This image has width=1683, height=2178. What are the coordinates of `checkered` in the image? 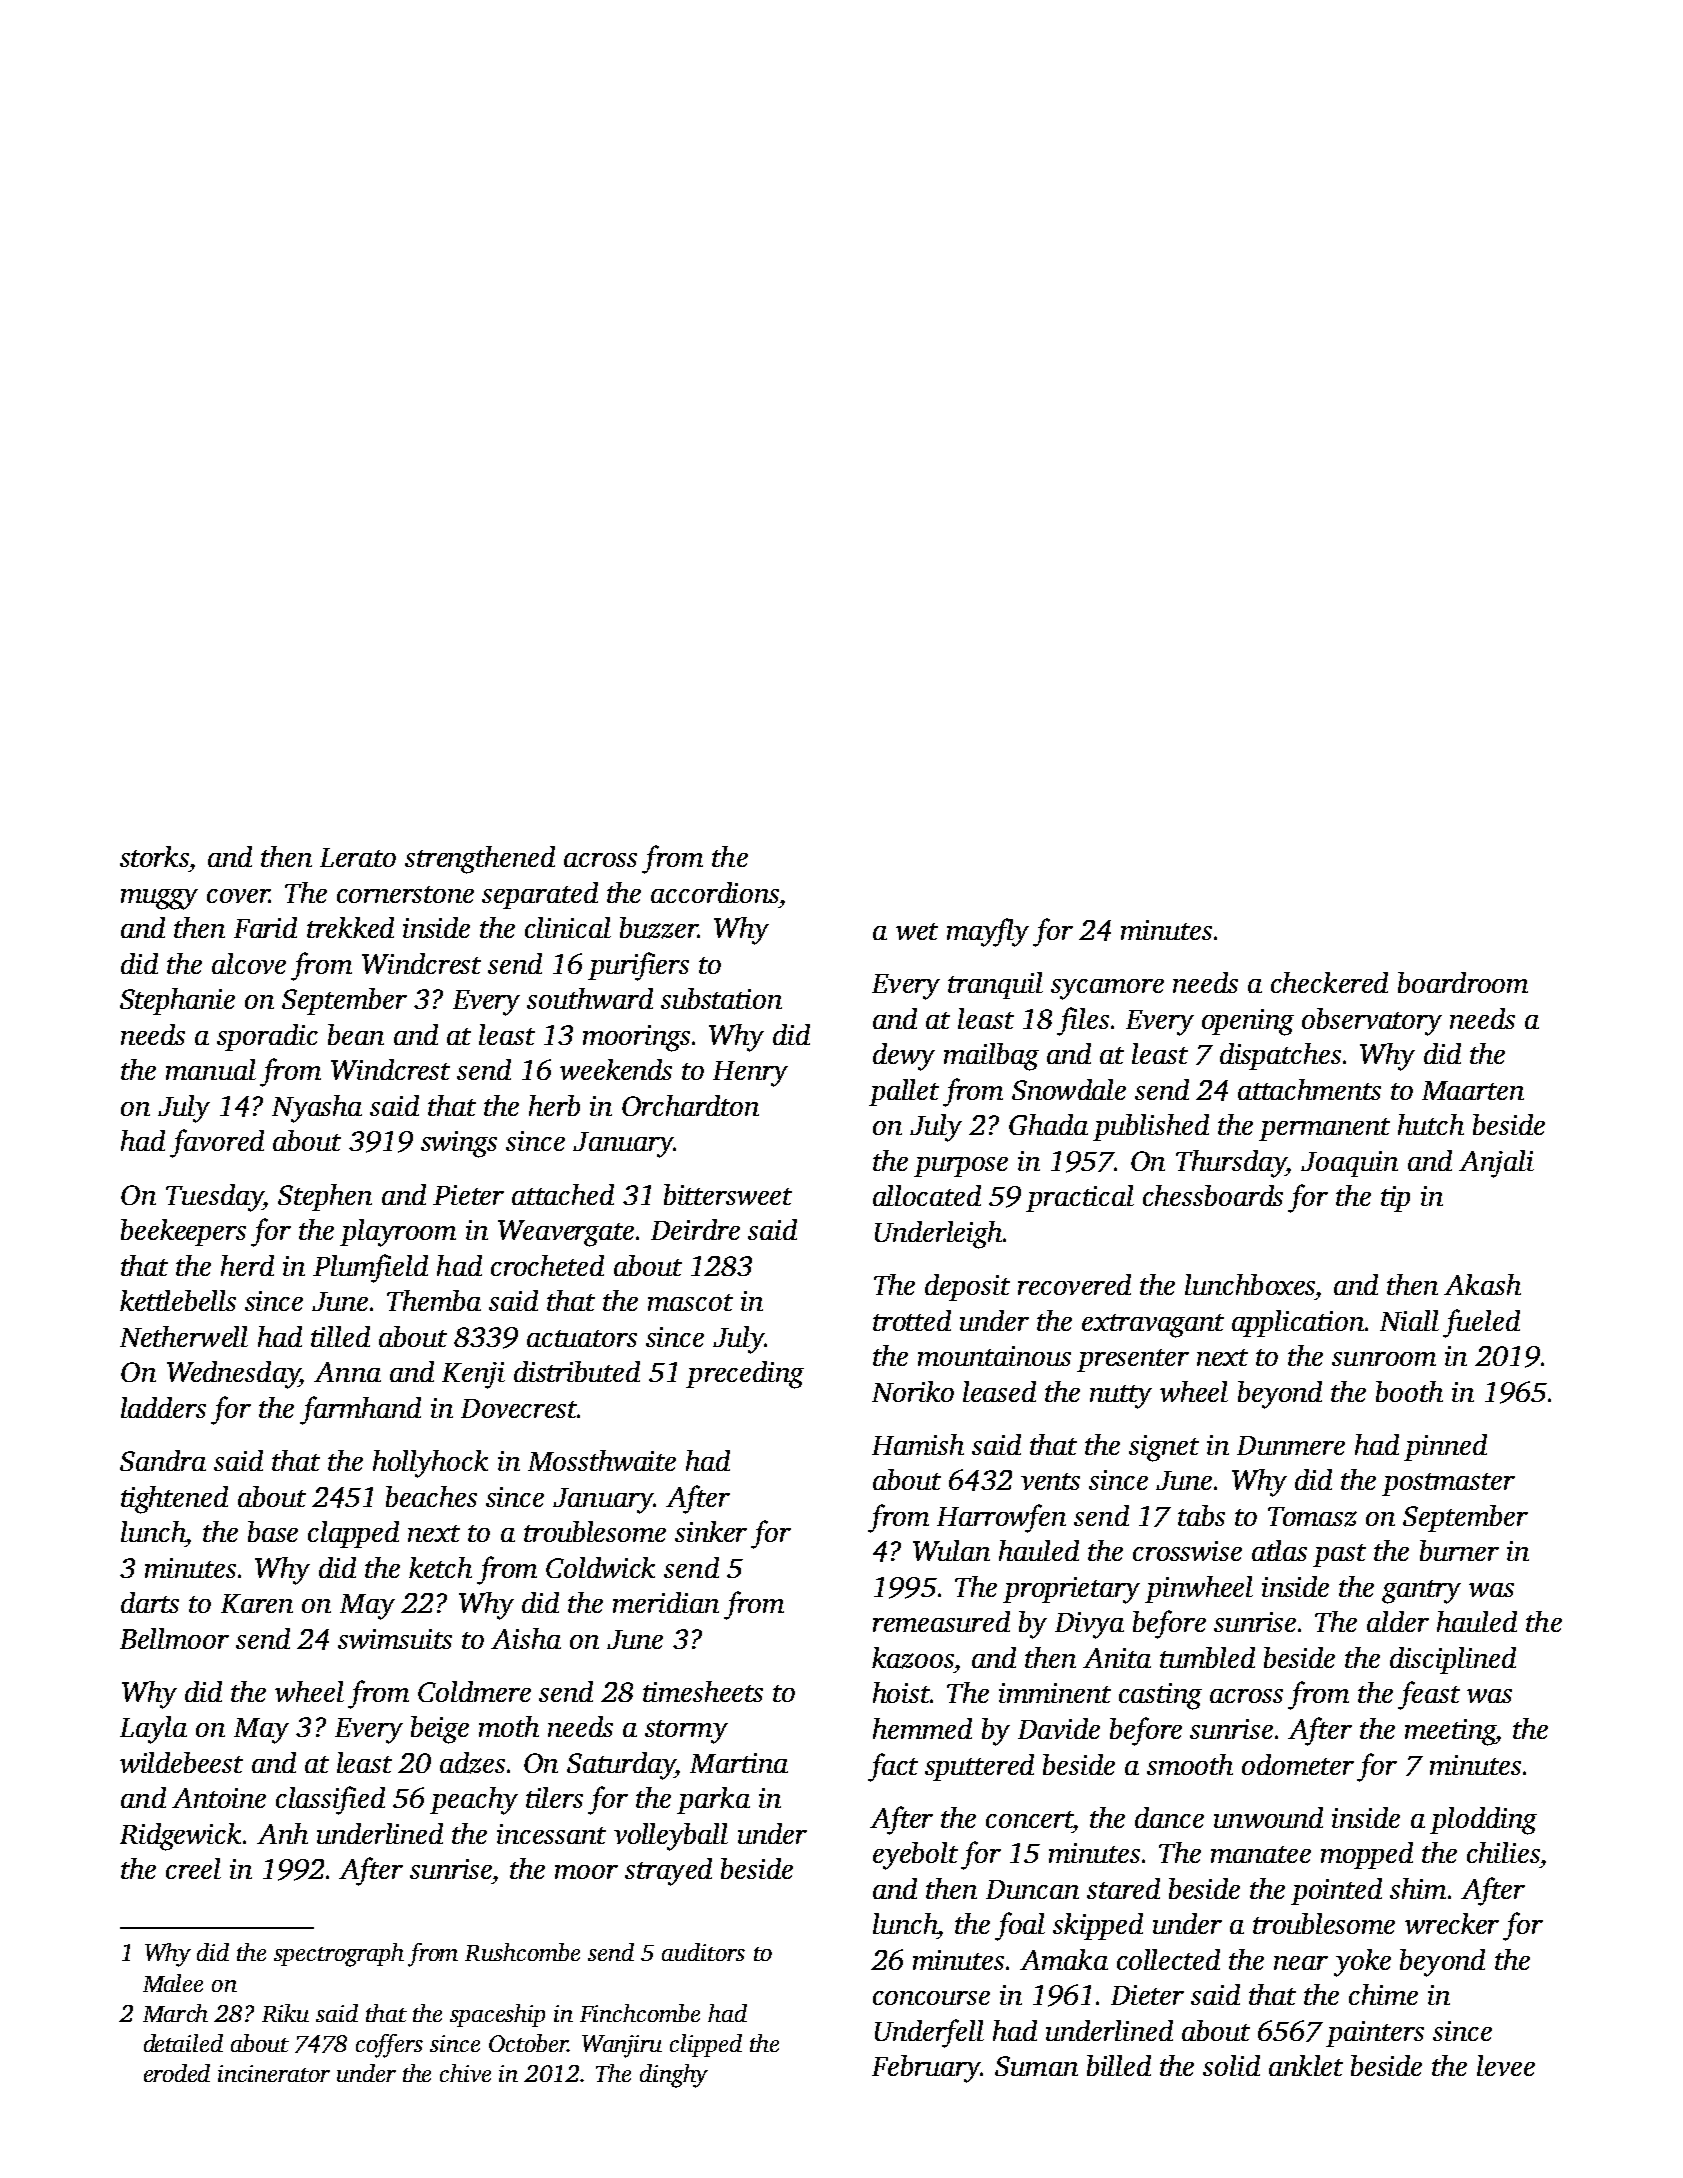 It's located at (1329, 982).
